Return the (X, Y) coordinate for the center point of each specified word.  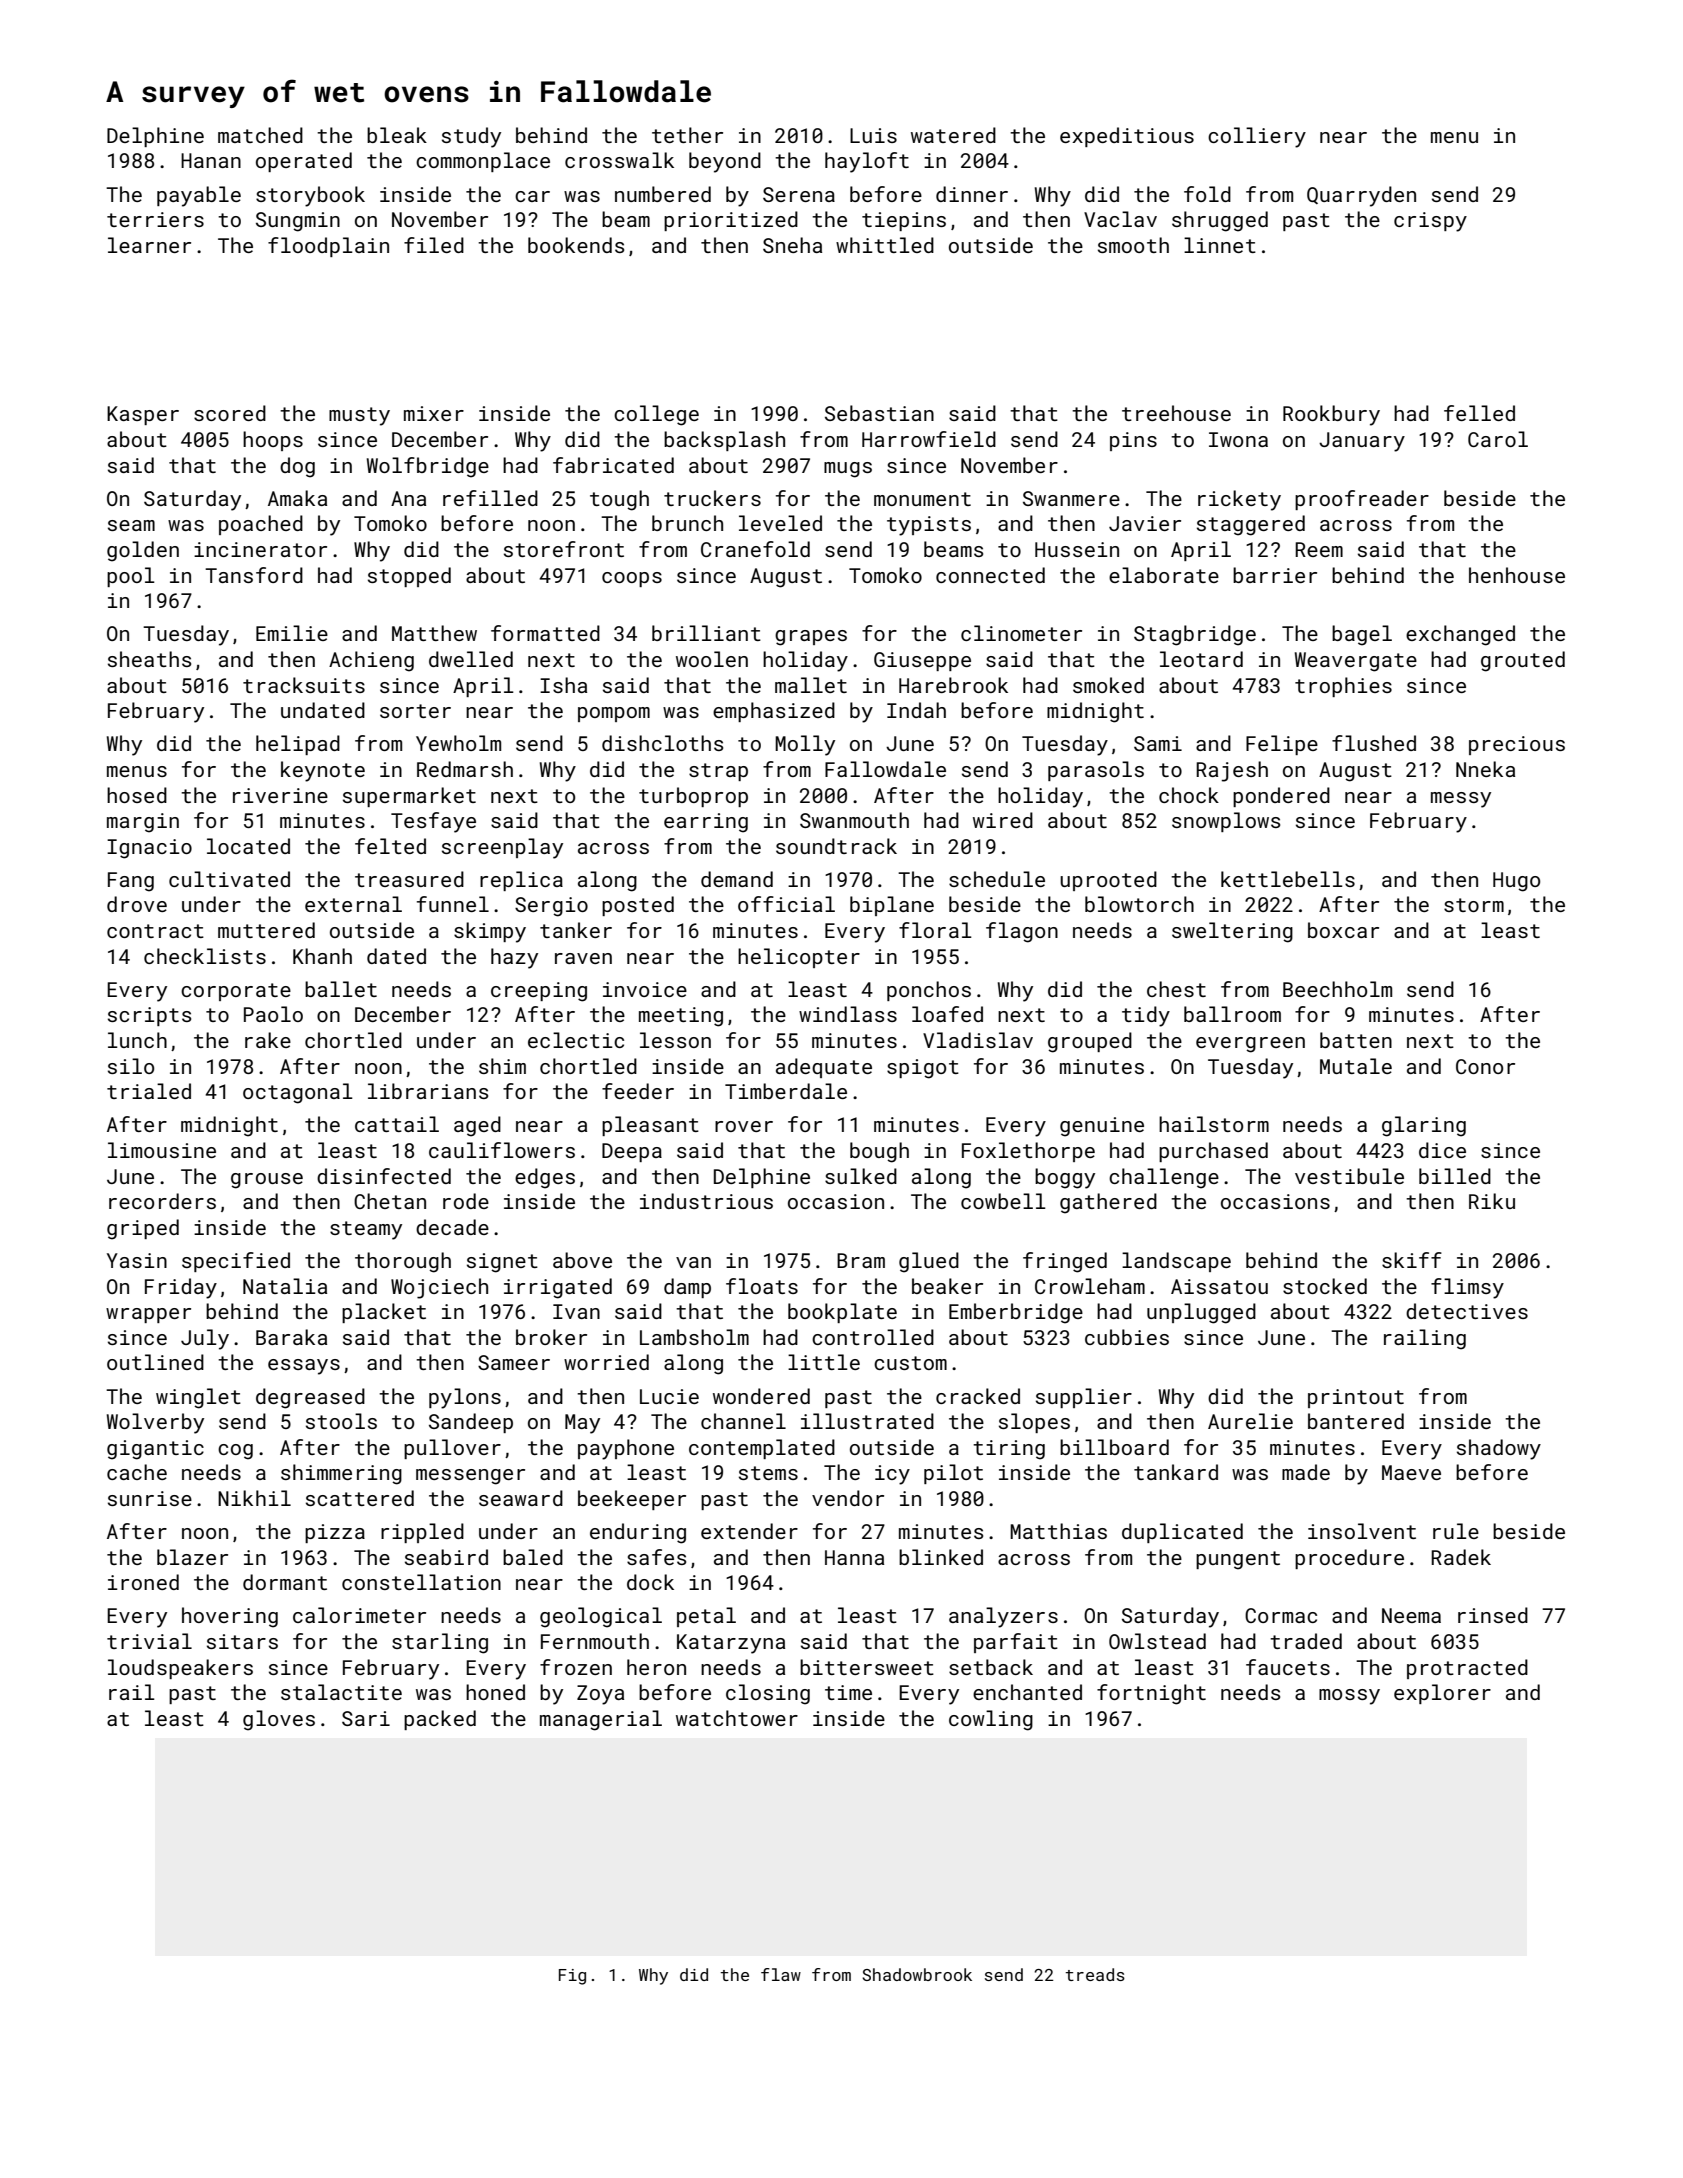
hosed (137, 795)
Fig (572, 1977)
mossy (1349, 1697)
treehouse (1176, 413)
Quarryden (1361, 196)
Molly (805, 745)
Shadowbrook (917, 1974)
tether (687, 135)
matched (260, 135)
